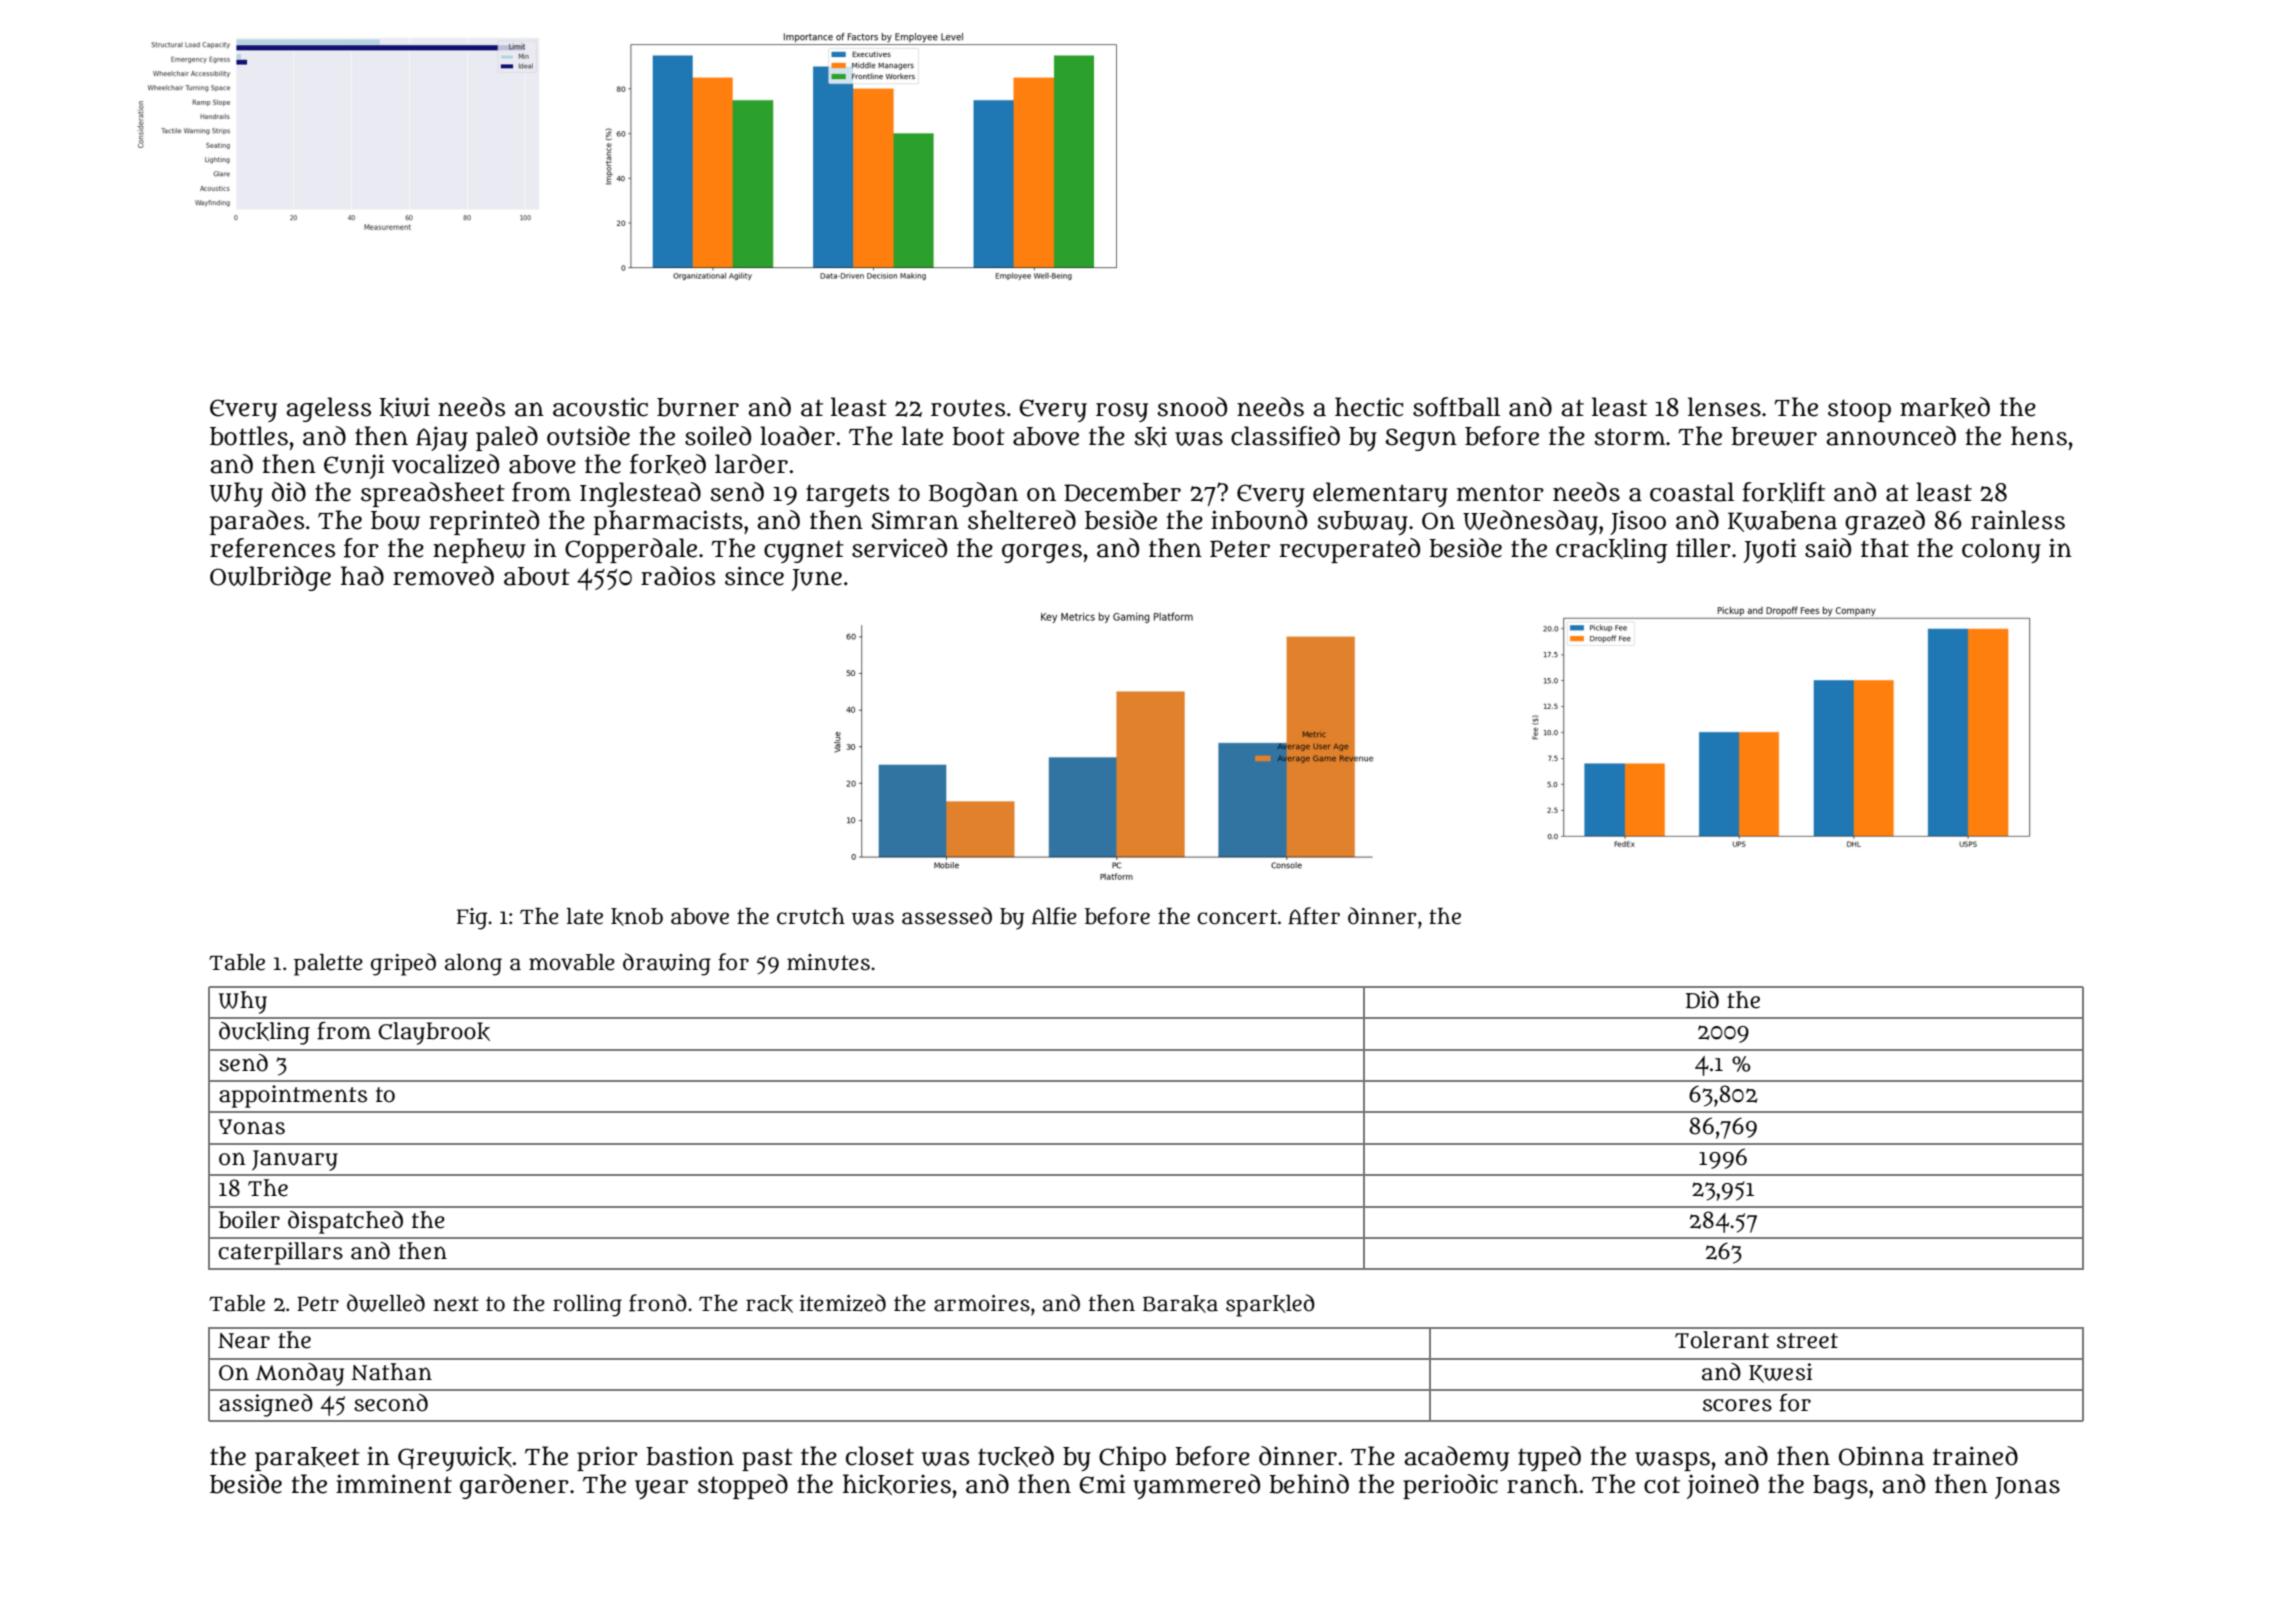  What do you see at coordinates (1054, 916) in the page?
I see `Alfie` at bounding box center [1054, 916].
